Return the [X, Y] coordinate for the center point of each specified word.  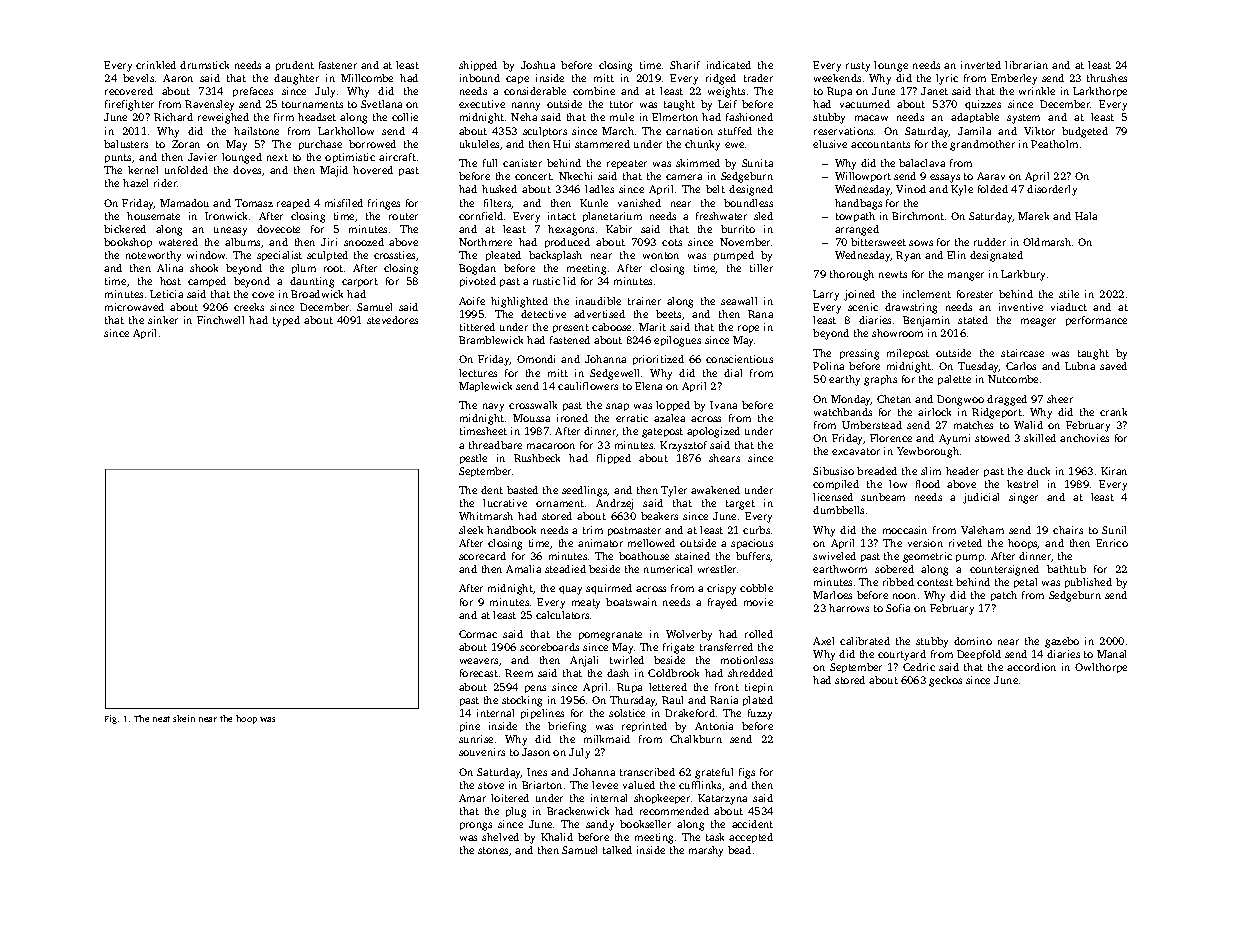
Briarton [542, 785]
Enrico [1112, 543]
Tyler [674, 491]
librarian [1026, 65]
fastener [338, 65]
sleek [471, 530]
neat [161, 719]
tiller [761, 268]
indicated [729, 65]
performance [1096, 321]
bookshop [128, 243]
